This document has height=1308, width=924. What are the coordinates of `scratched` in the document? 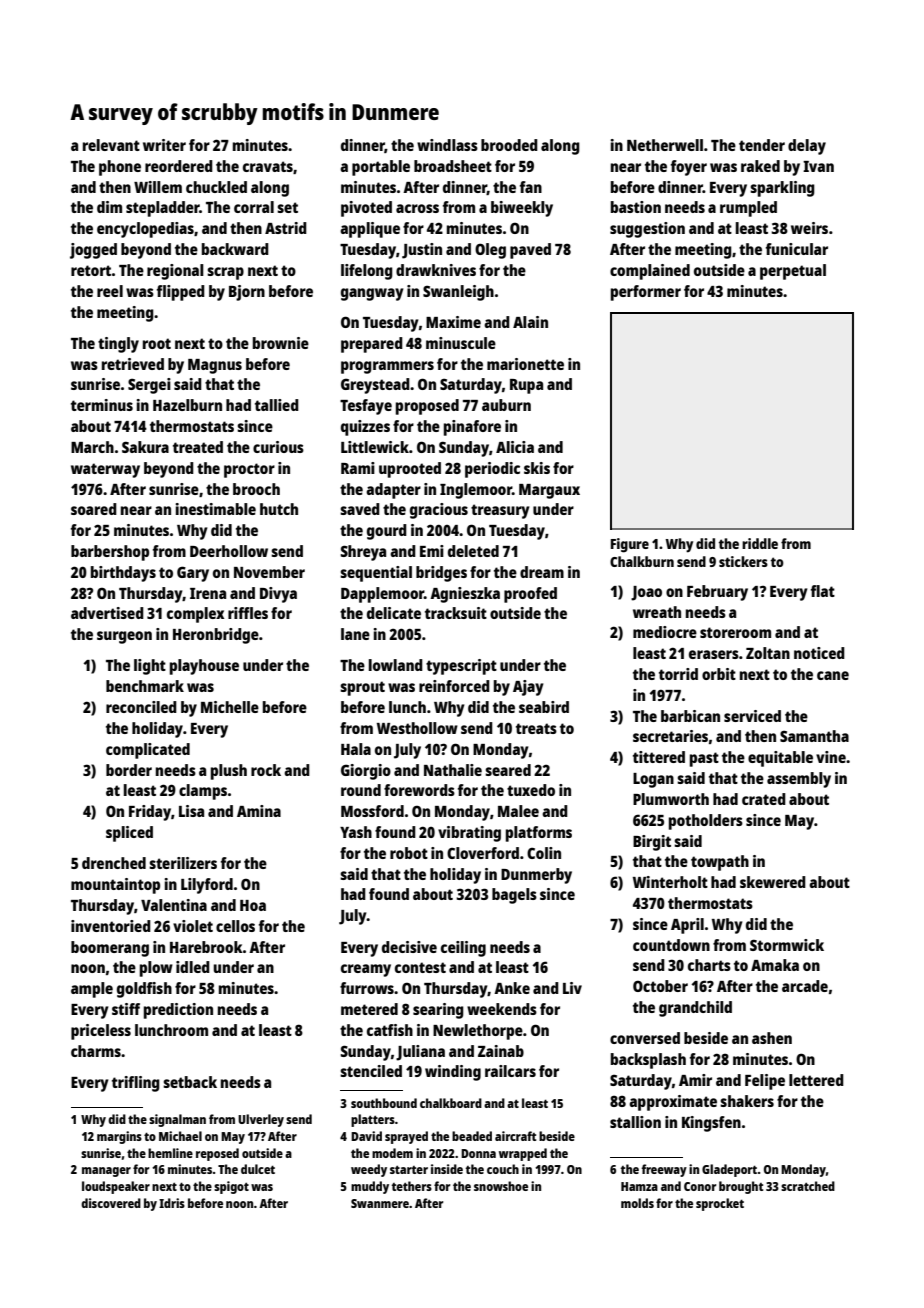 It's located at (808, 1186).
